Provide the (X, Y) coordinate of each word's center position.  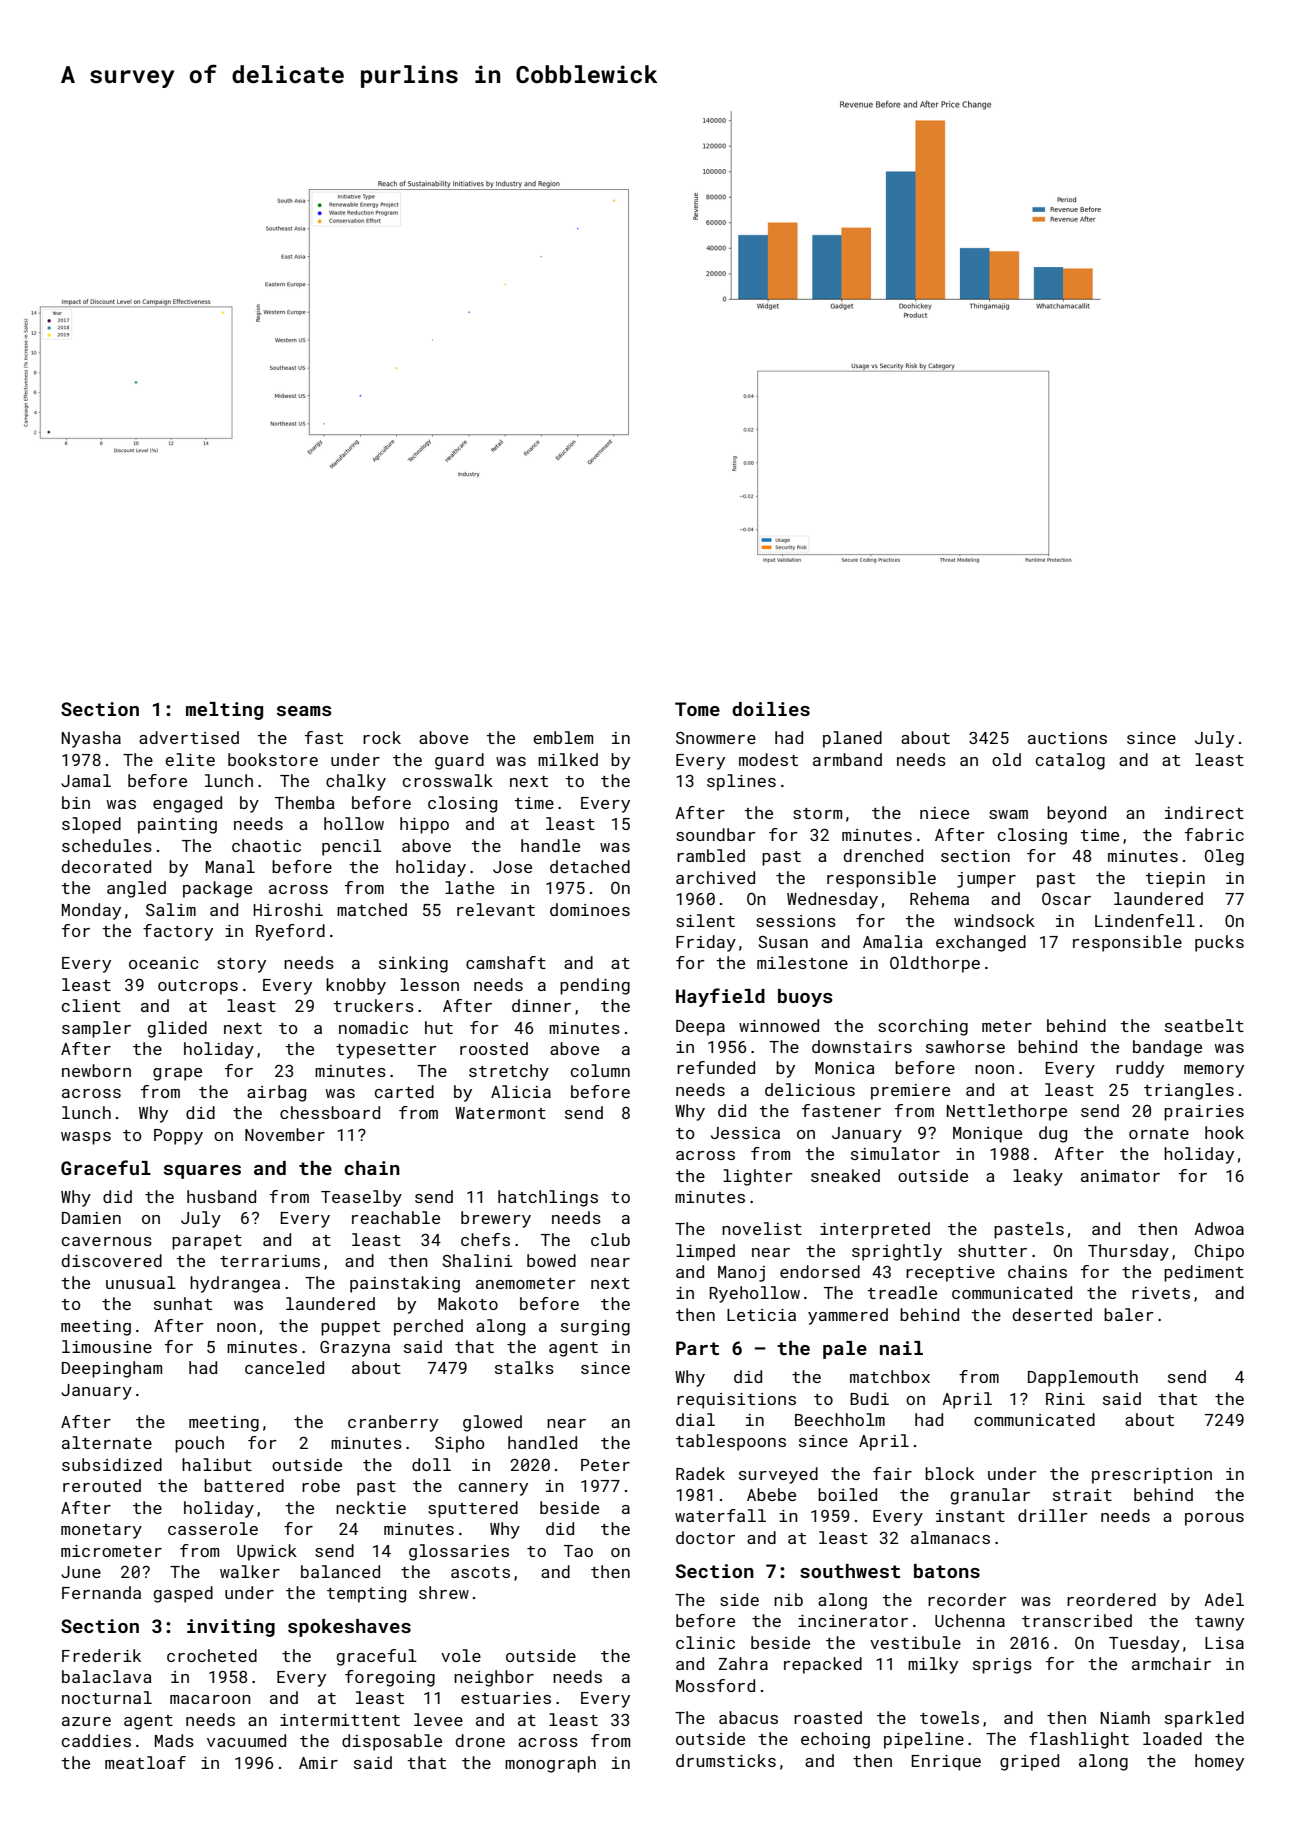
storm (817, 813)
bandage (1167, 1048)
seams (304, 711)
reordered (1111, 1599)
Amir (318, 1763)
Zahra (743, 1663)
